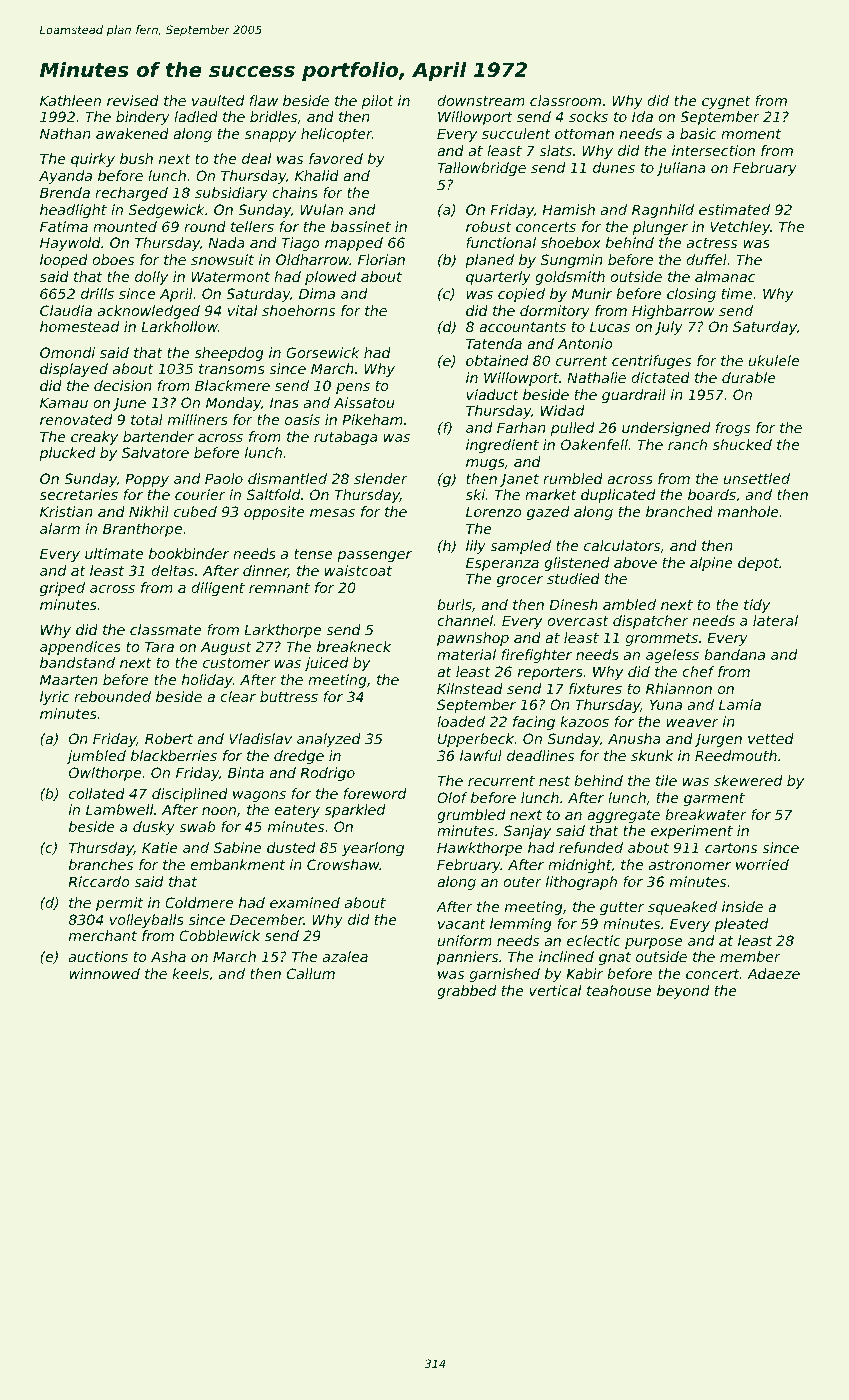 This screenshot has height=1400, width=849. What do you see at coordinates (576, 564) in the screenshot?
I see `glistened` at bounding box center [576, 564].
